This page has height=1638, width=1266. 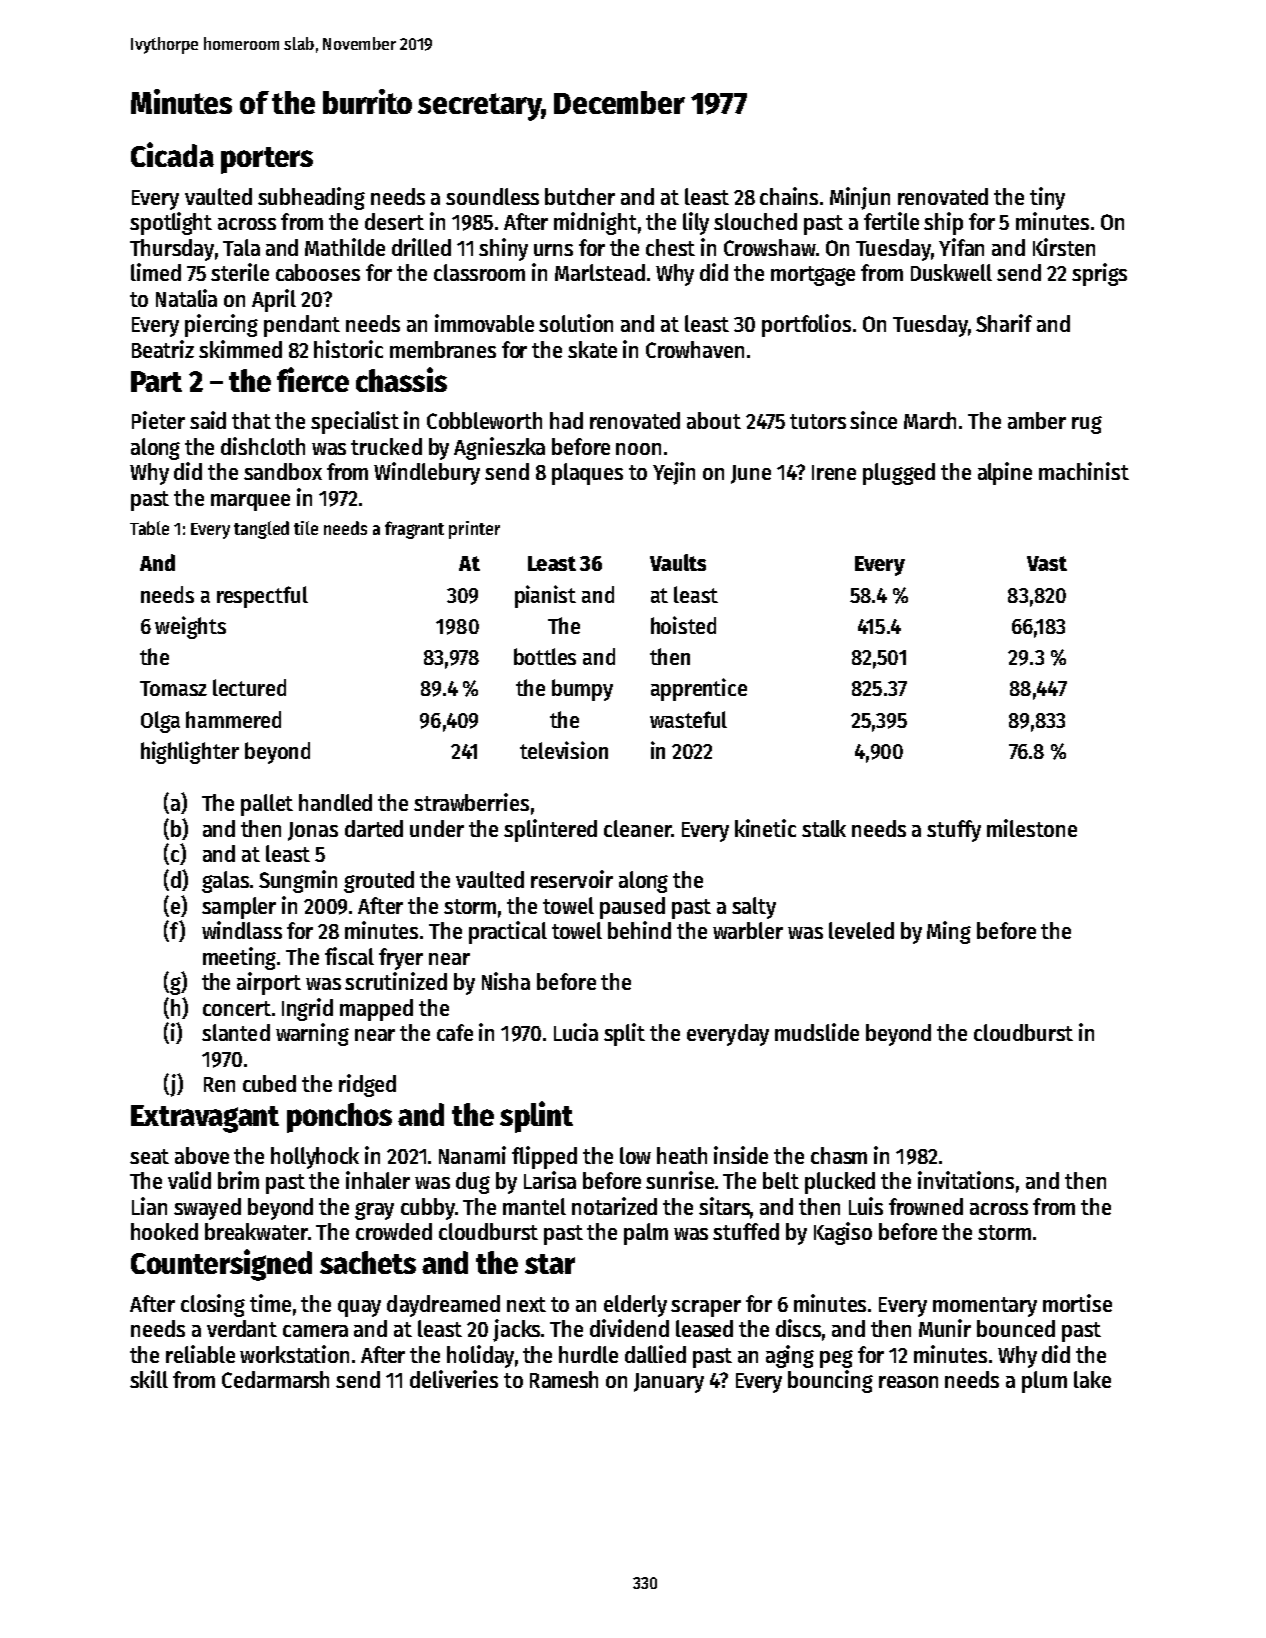 I want to click on porters, so click(x=267, y=160).
